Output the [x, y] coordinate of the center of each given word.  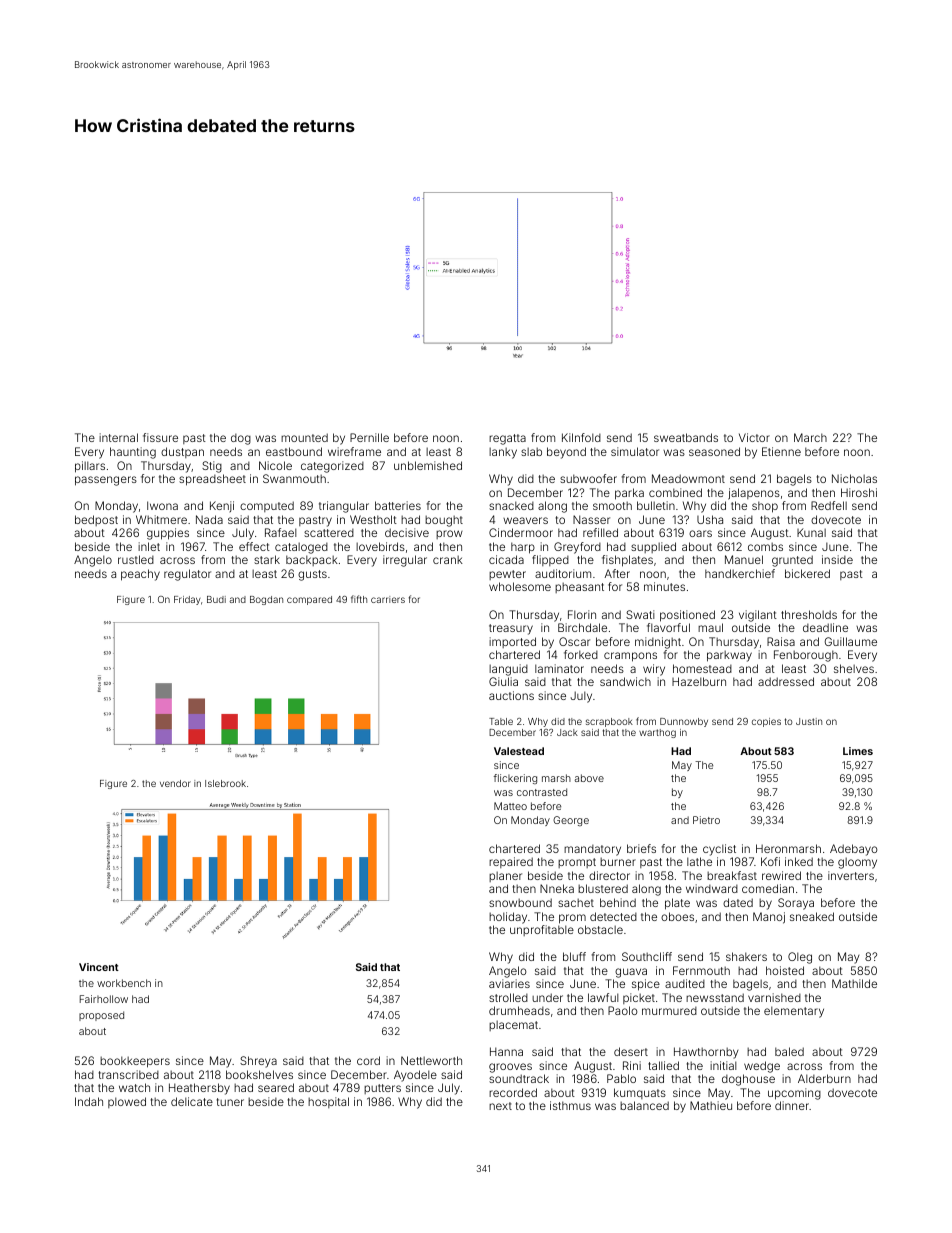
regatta [507, 439]
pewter [507, 575]
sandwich [625, 681]
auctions [511, 695]
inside [837, 559]
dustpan [182, 452]
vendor [175, 783]
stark [267, 559]
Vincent [99, 967]
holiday [508, 918]
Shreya [258, 1062]
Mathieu [711, 1105]
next [500, 1106]
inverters [851, 875]
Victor [754, 437]
